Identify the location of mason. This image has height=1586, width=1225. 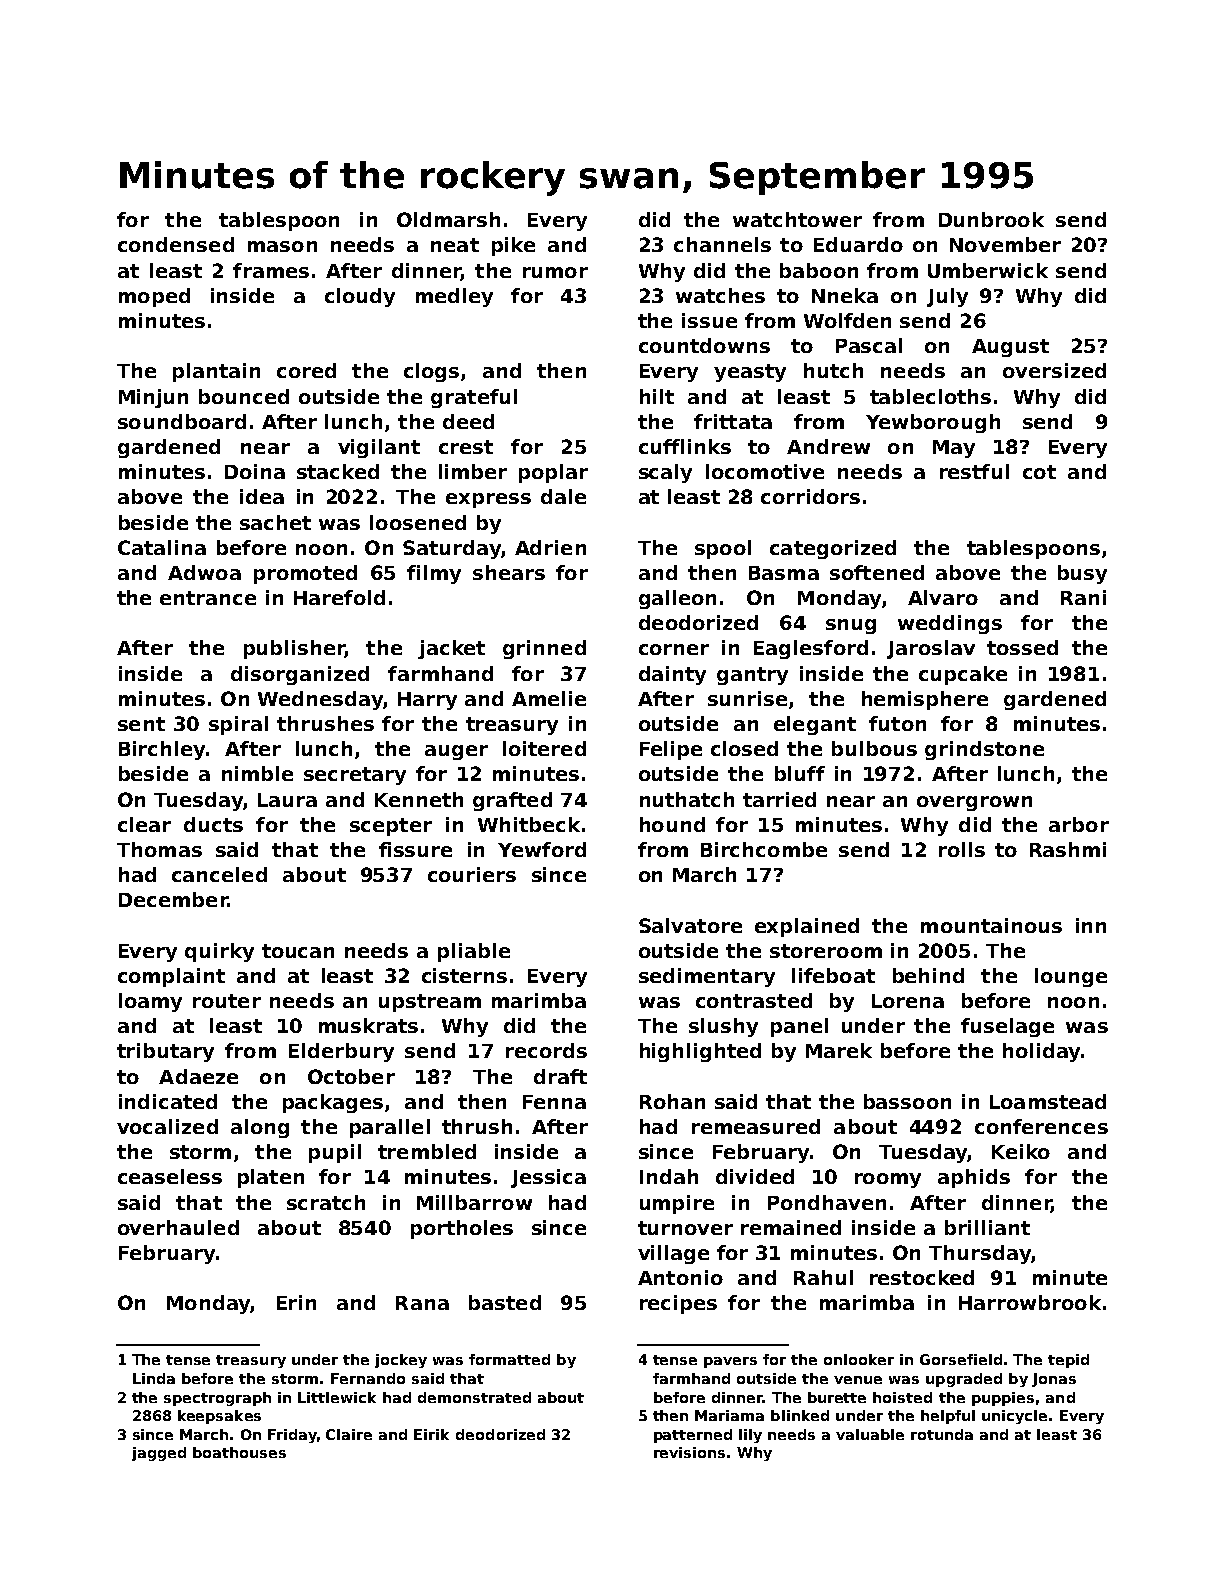
(282, 246).
